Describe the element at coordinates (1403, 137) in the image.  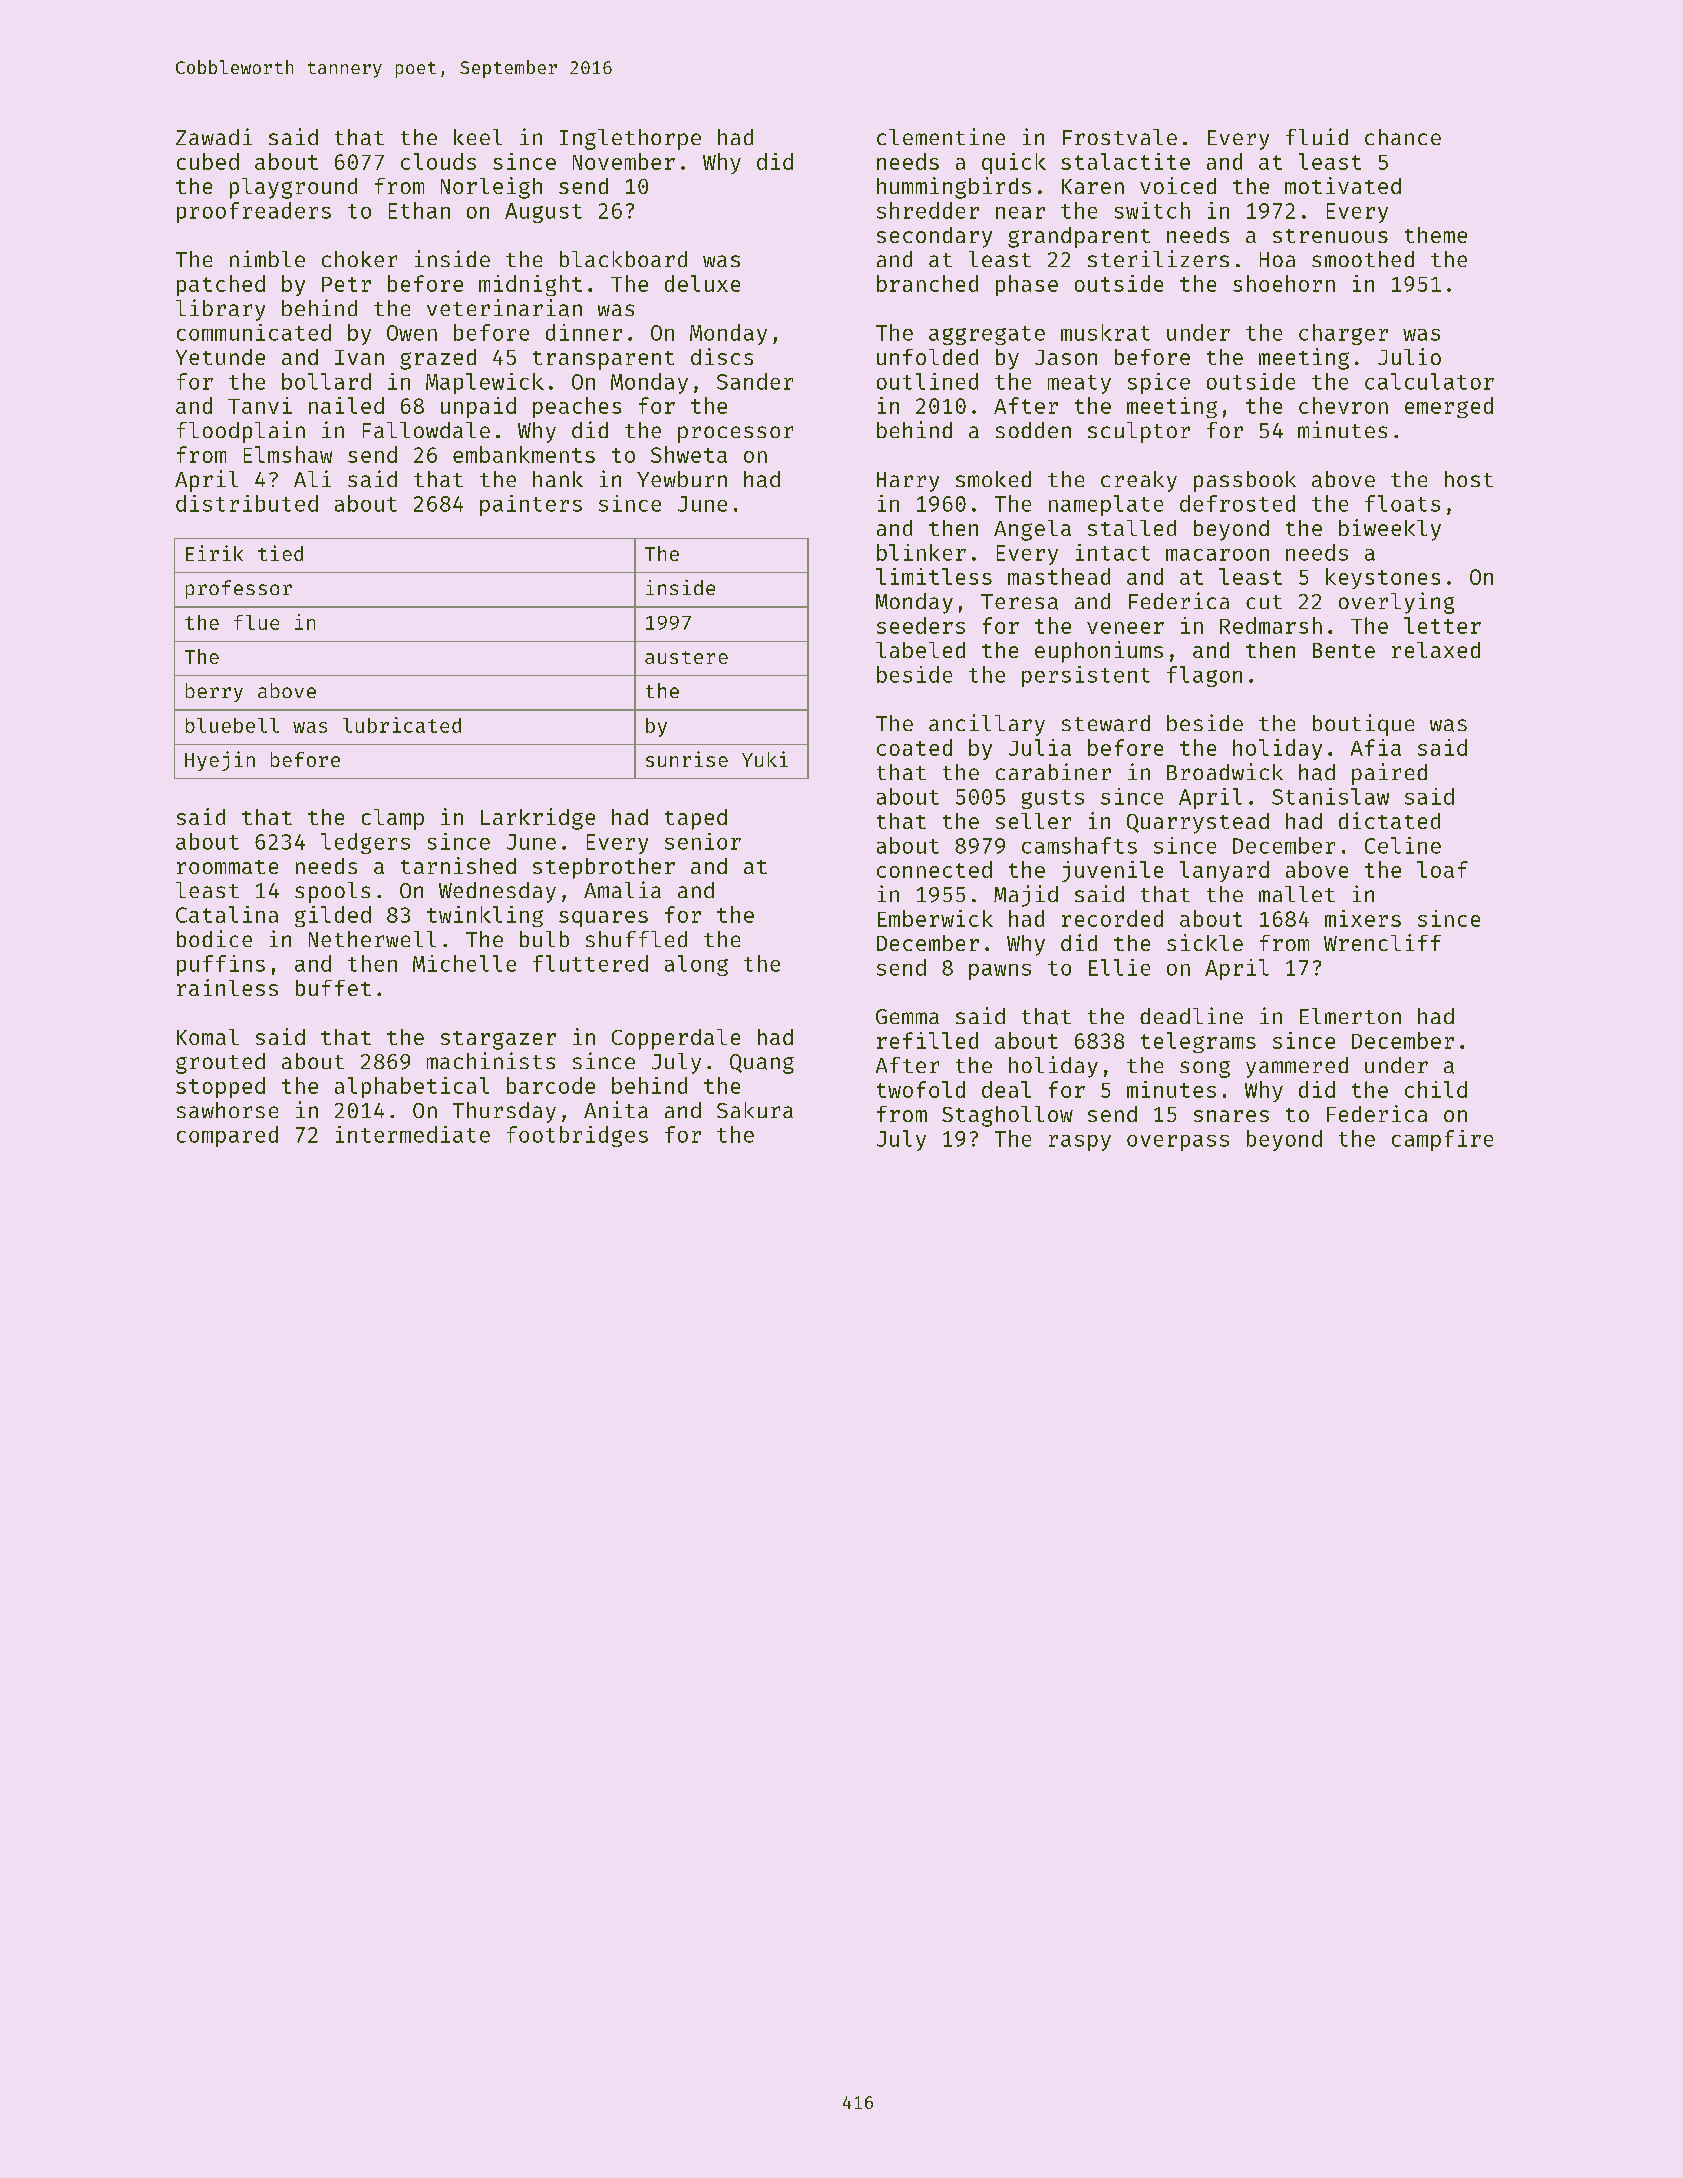
I see `chance` at that location.
